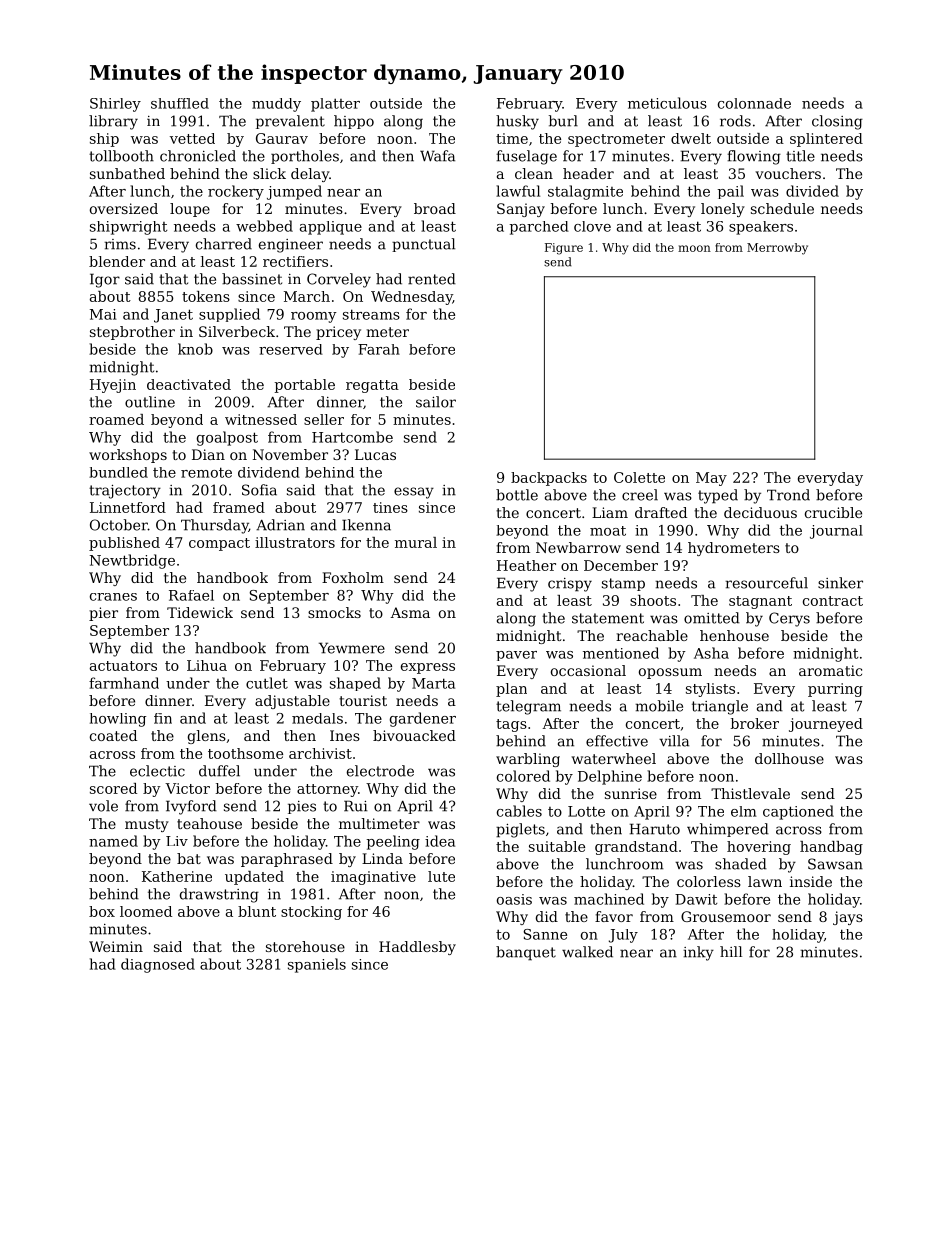 This image has height=1233, width=952. What do you see at coordinates (754, 103) in the image?
I see `colonnade` at bounding box center [754, 103].
